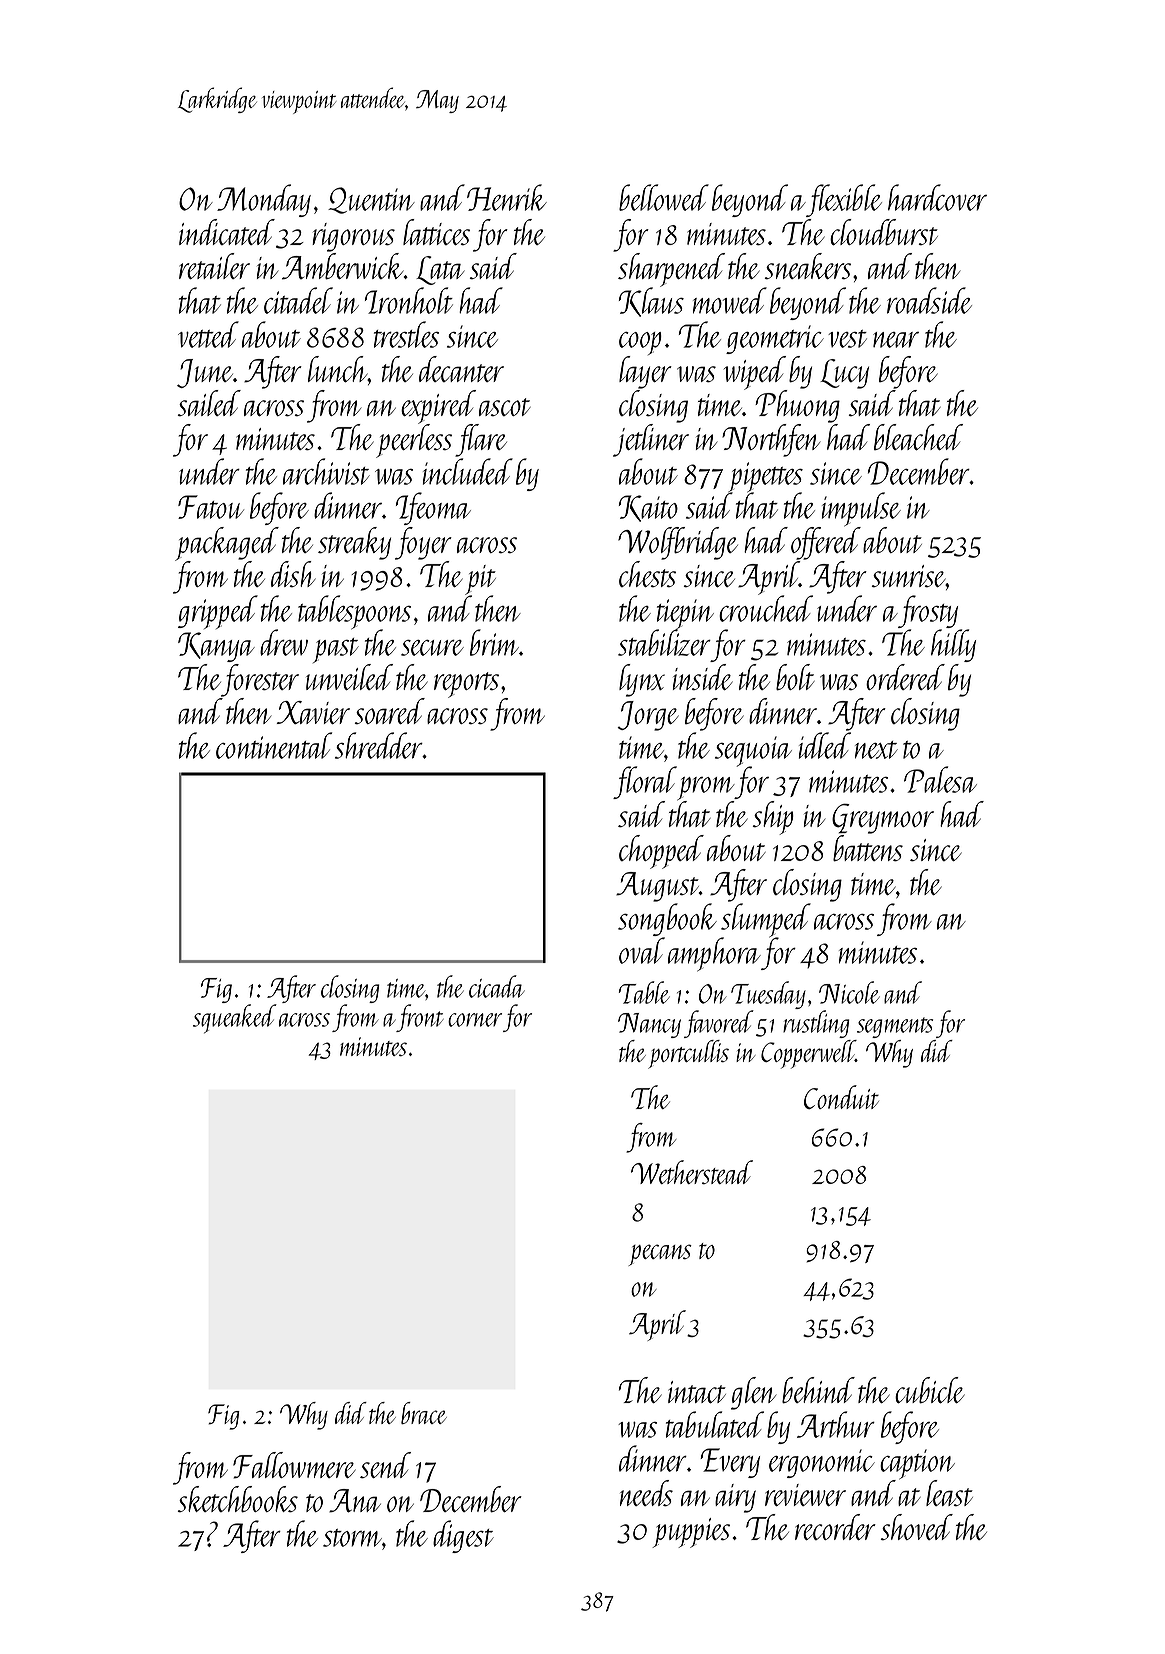 This page has width=1165, height=1654. What do you see at coordinates (895, 1027) in the page?
I see `segments` at bounding box center [895, 1027].
